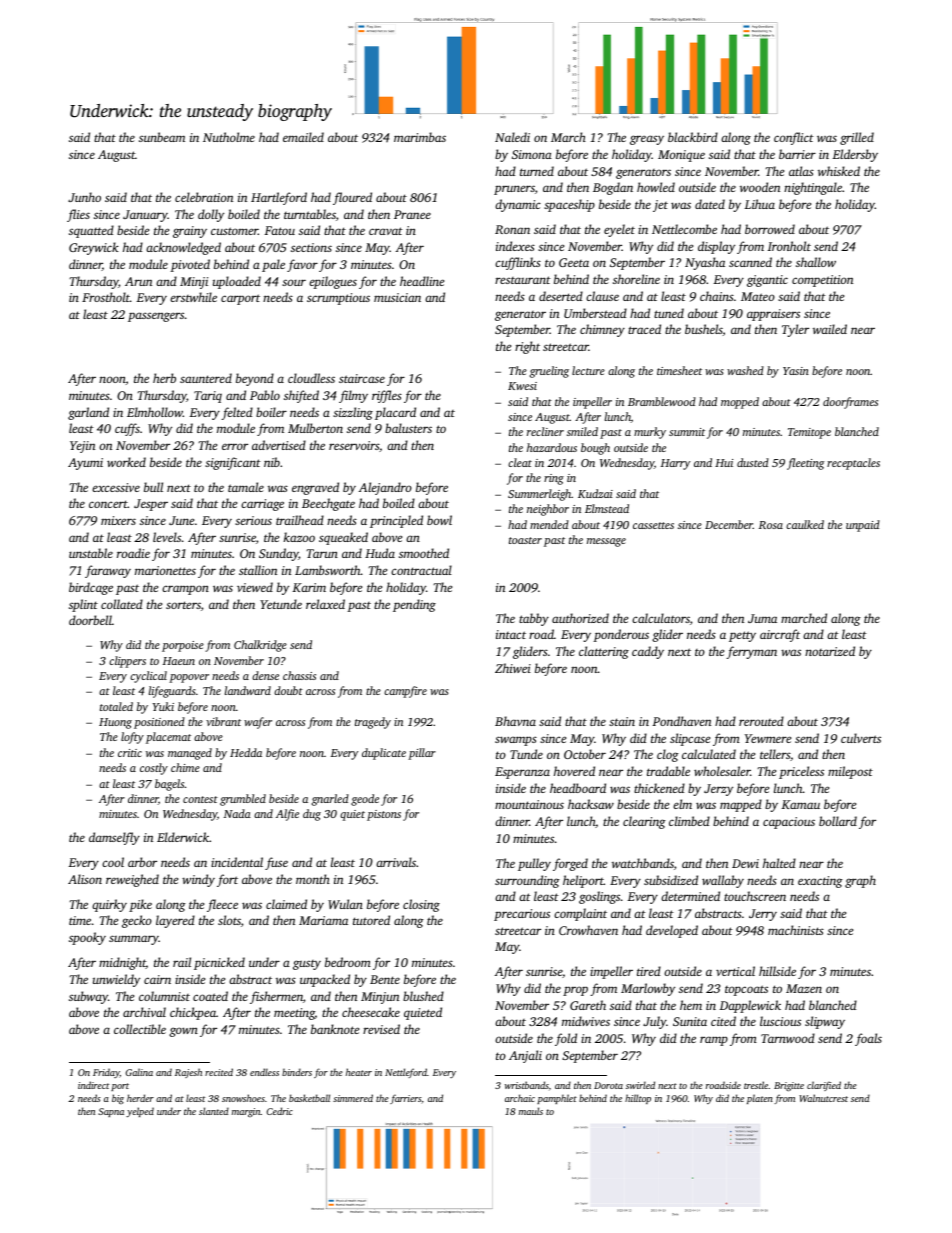 Image resolution: width=952 pixels, height=1233 pixels. What do you see at coordinates (406, 1099) in the screenshot?
I see `farriers` at bounding box center [406, 1099].
